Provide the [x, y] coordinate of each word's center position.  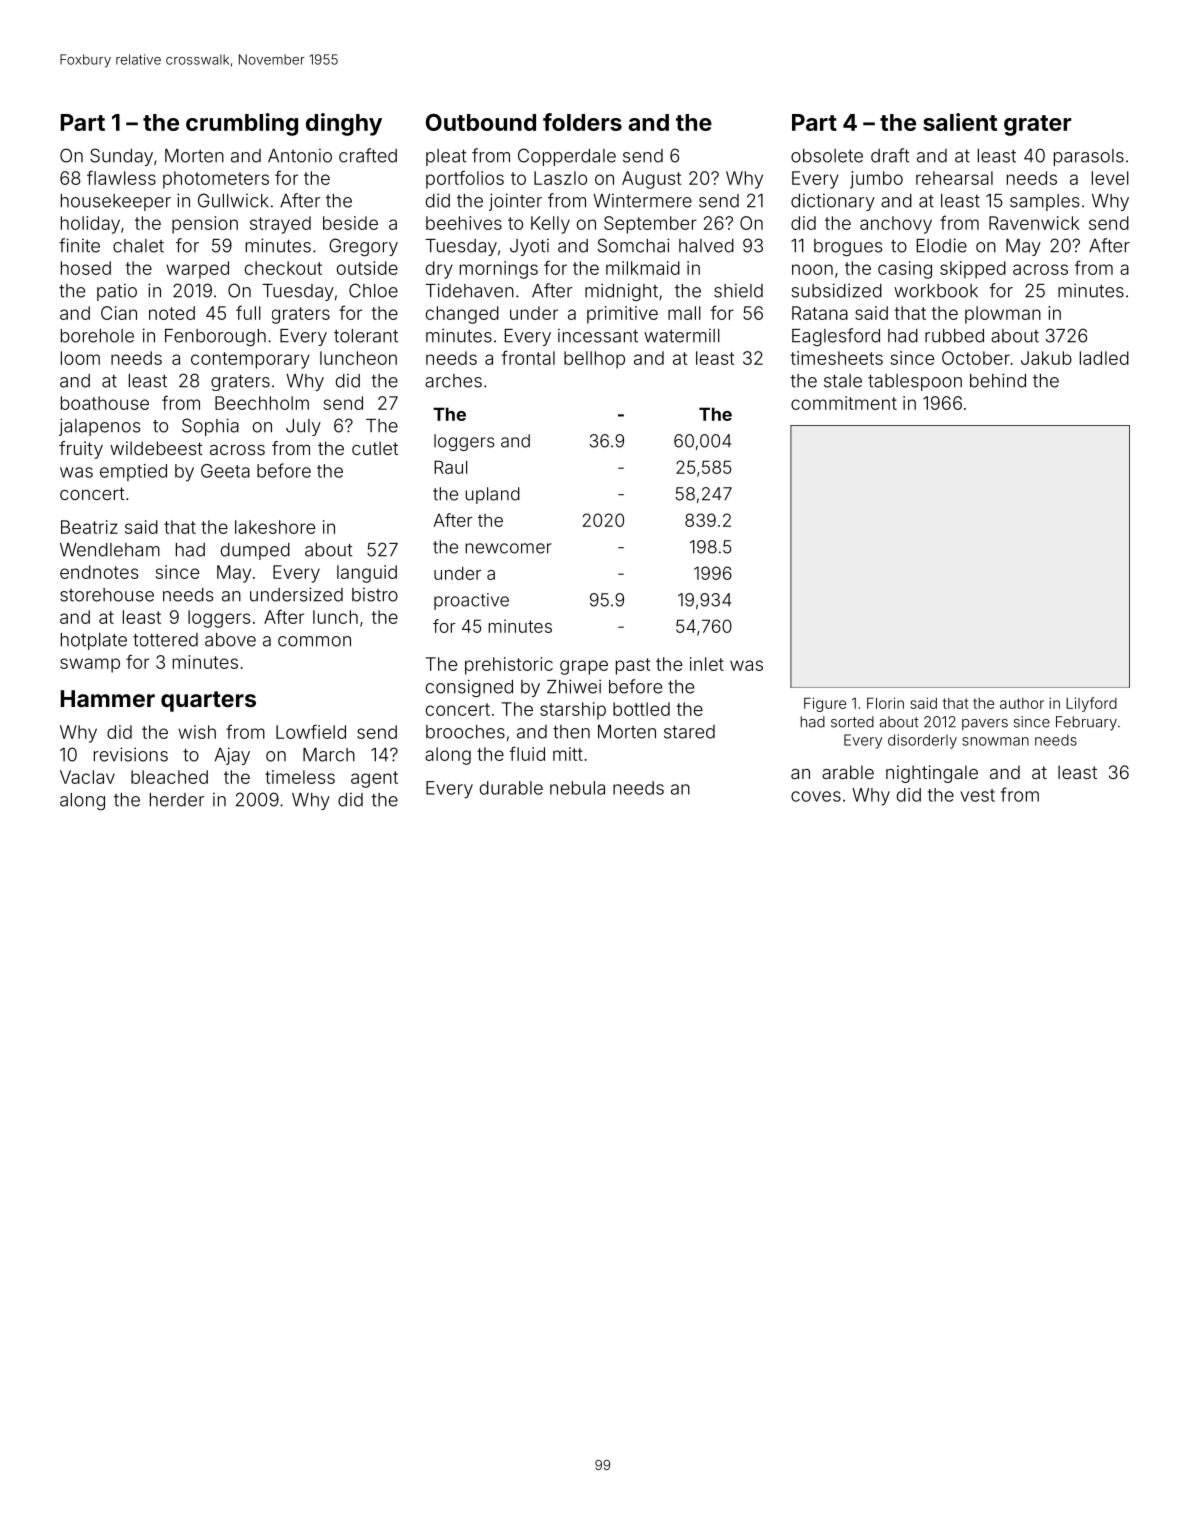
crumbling [242, 124]
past [633, 666]
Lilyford [1091, 704]
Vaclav [87, 777]
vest [977, 795]
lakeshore [275, 527]
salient [960, 122]
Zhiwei [574, 686]
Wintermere [642, 200]
